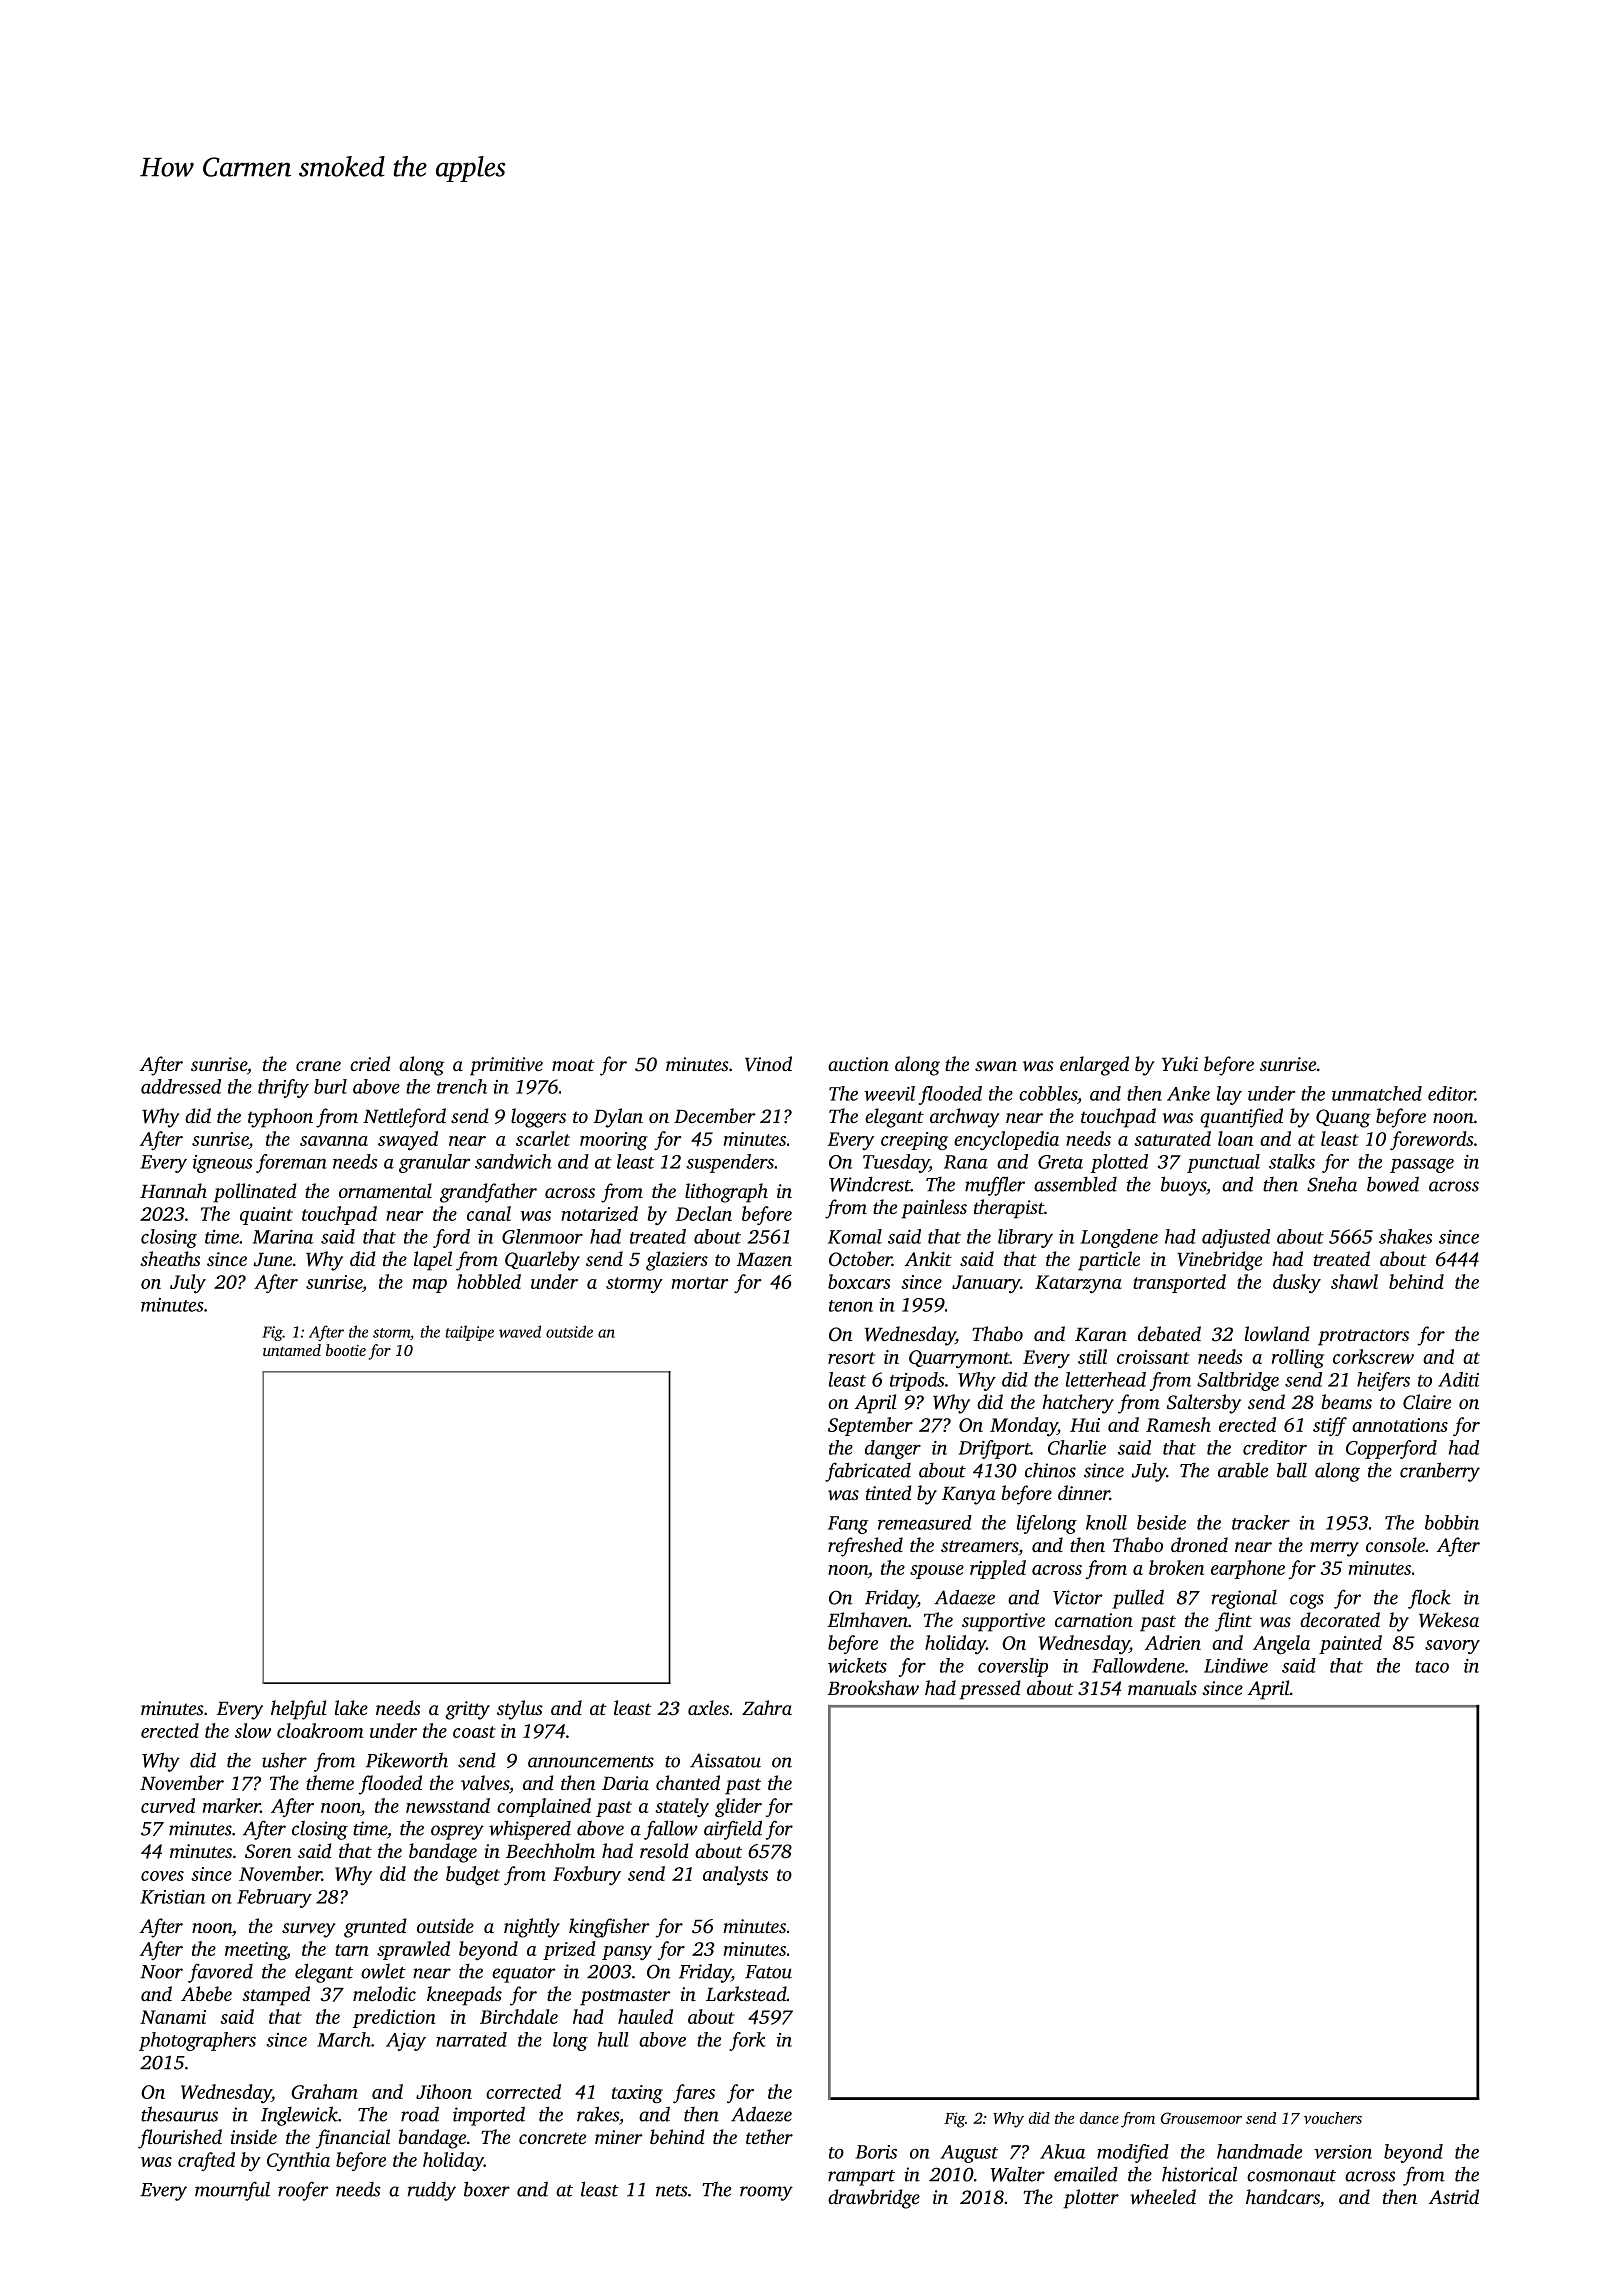 The image size is (1620, 2292). What do you see at coordinates (318, 1066) in the screenshot?
I see `crane` at bounding box center [318, 1066].
